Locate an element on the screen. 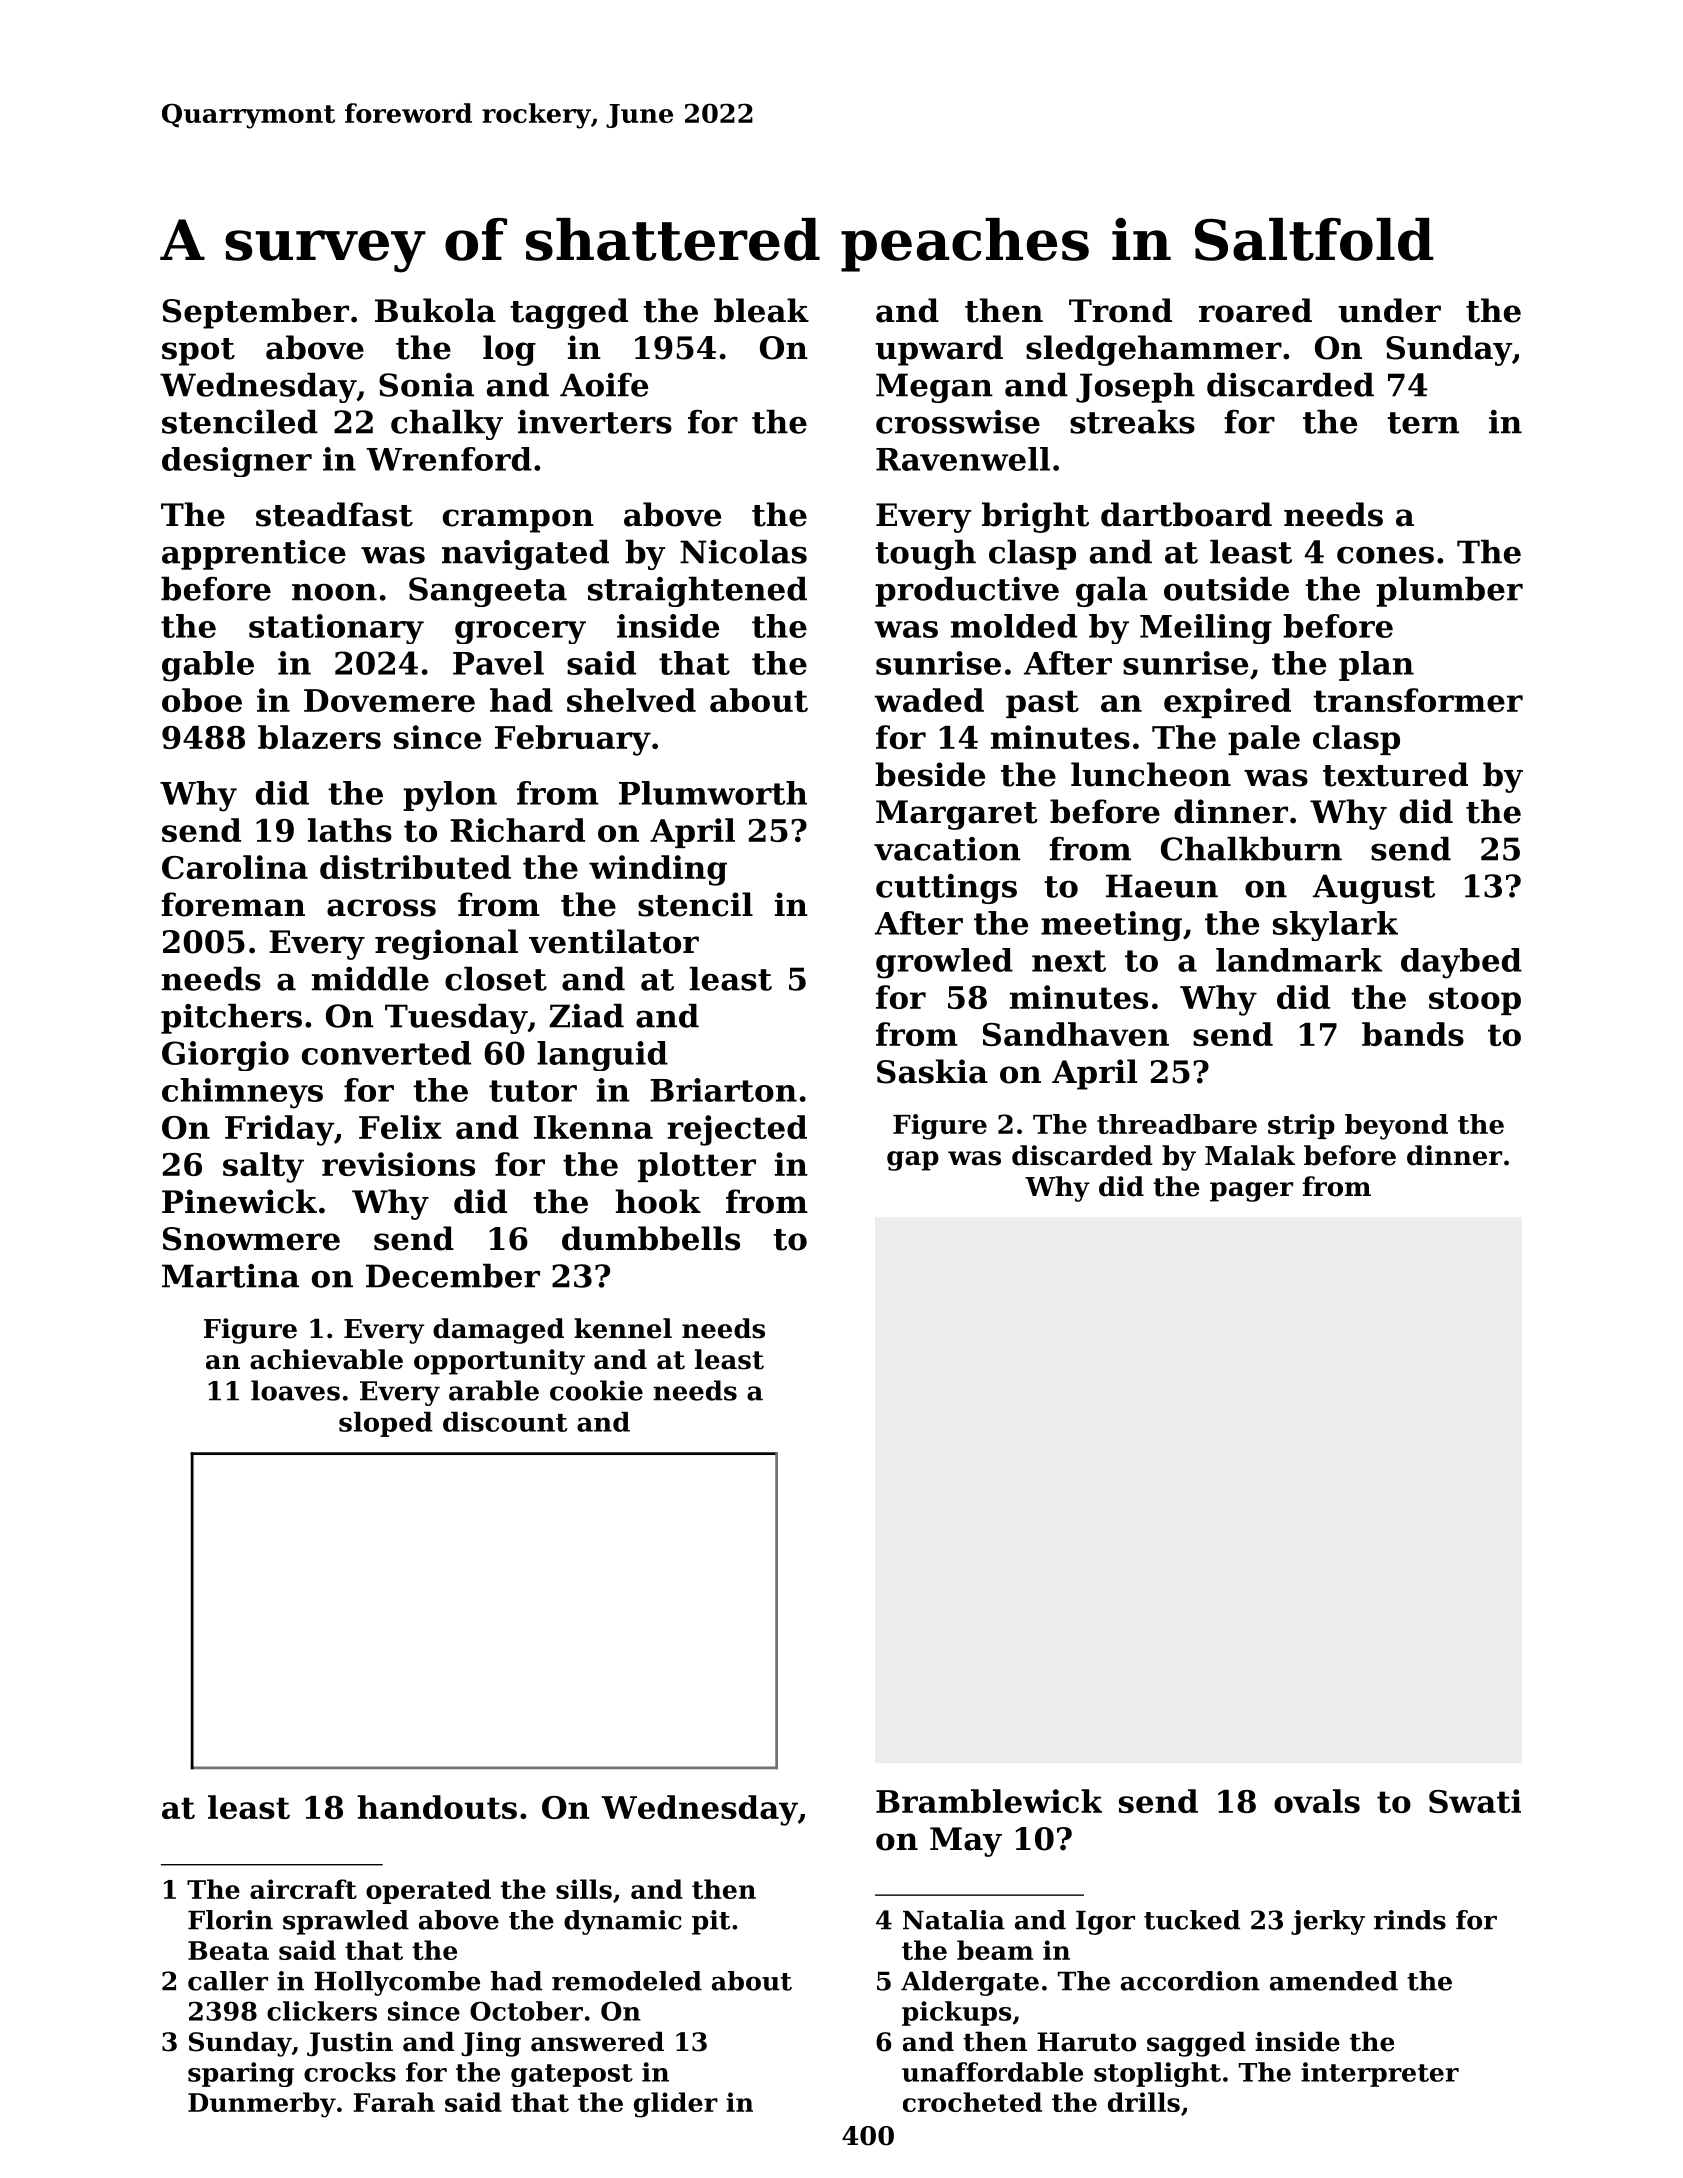 This screenshot has width=1683, height=2178. cookie is located at coordinates (596, 1390).
